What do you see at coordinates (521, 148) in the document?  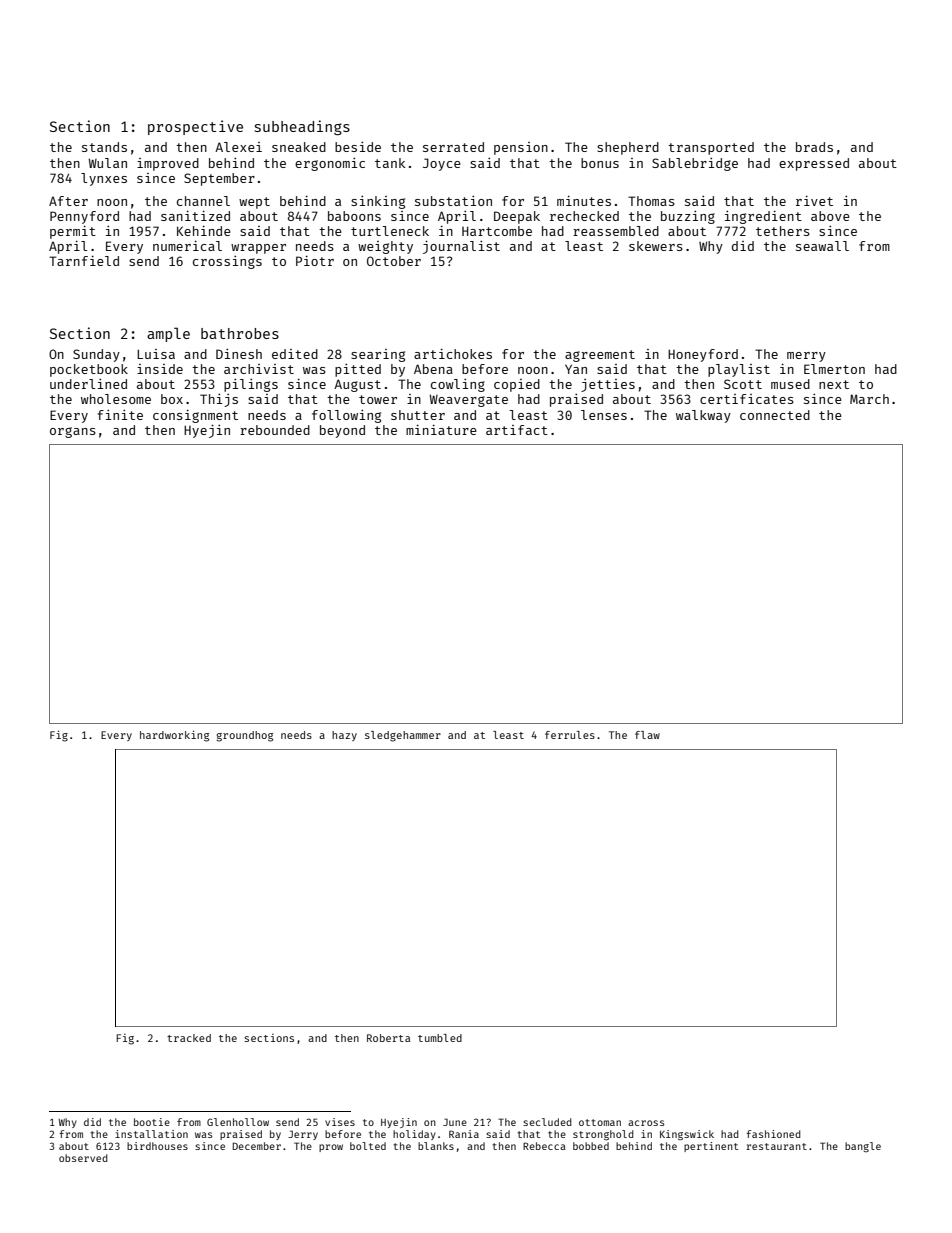 I see `pension` at bounding box center [521, 148].
